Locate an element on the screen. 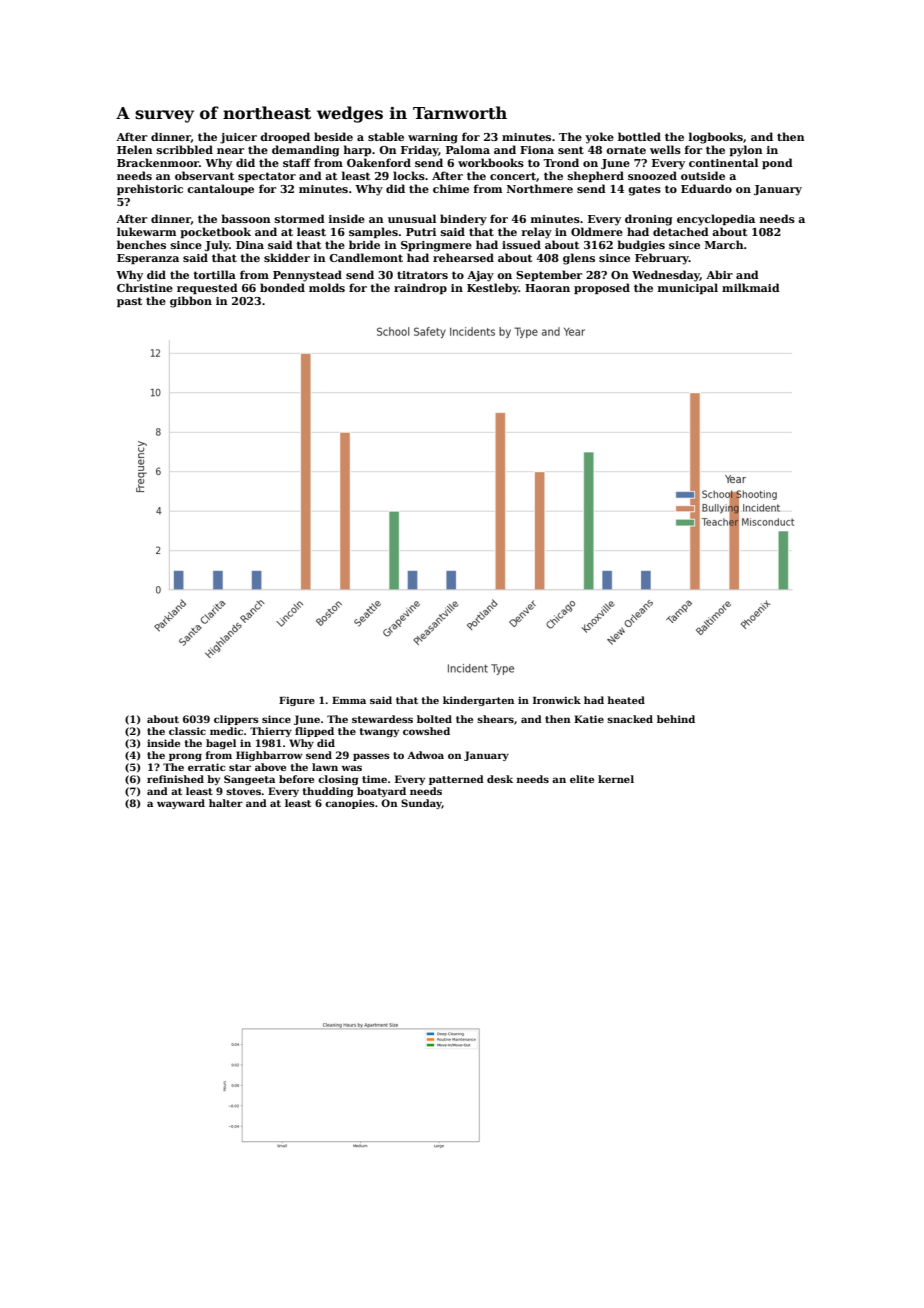 The width and height of the screenshot is (924, 1308). milkmaid is located at coordinates (751, 287).
